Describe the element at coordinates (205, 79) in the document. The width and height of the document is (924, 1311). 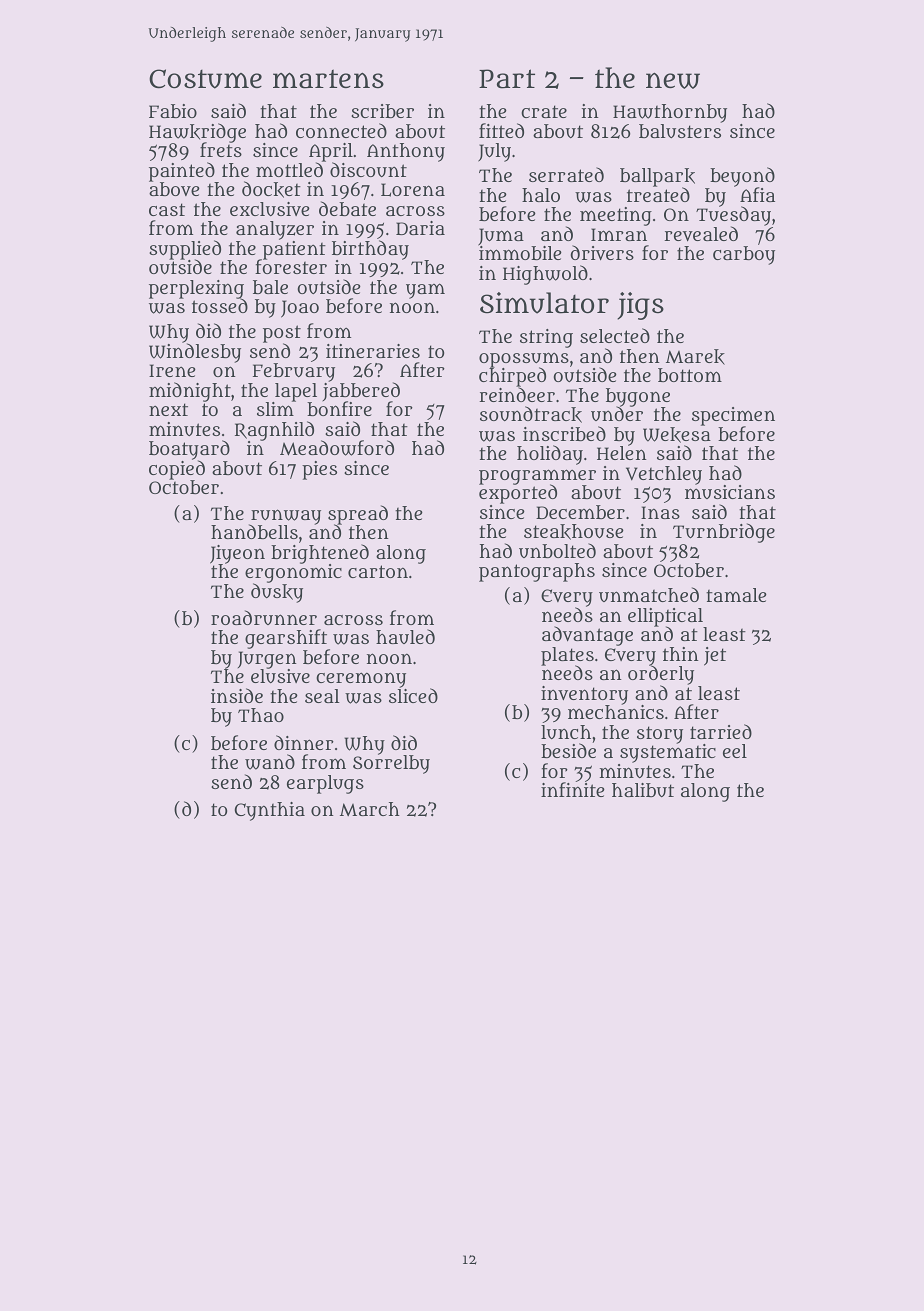
I see `Costume` at that location.
